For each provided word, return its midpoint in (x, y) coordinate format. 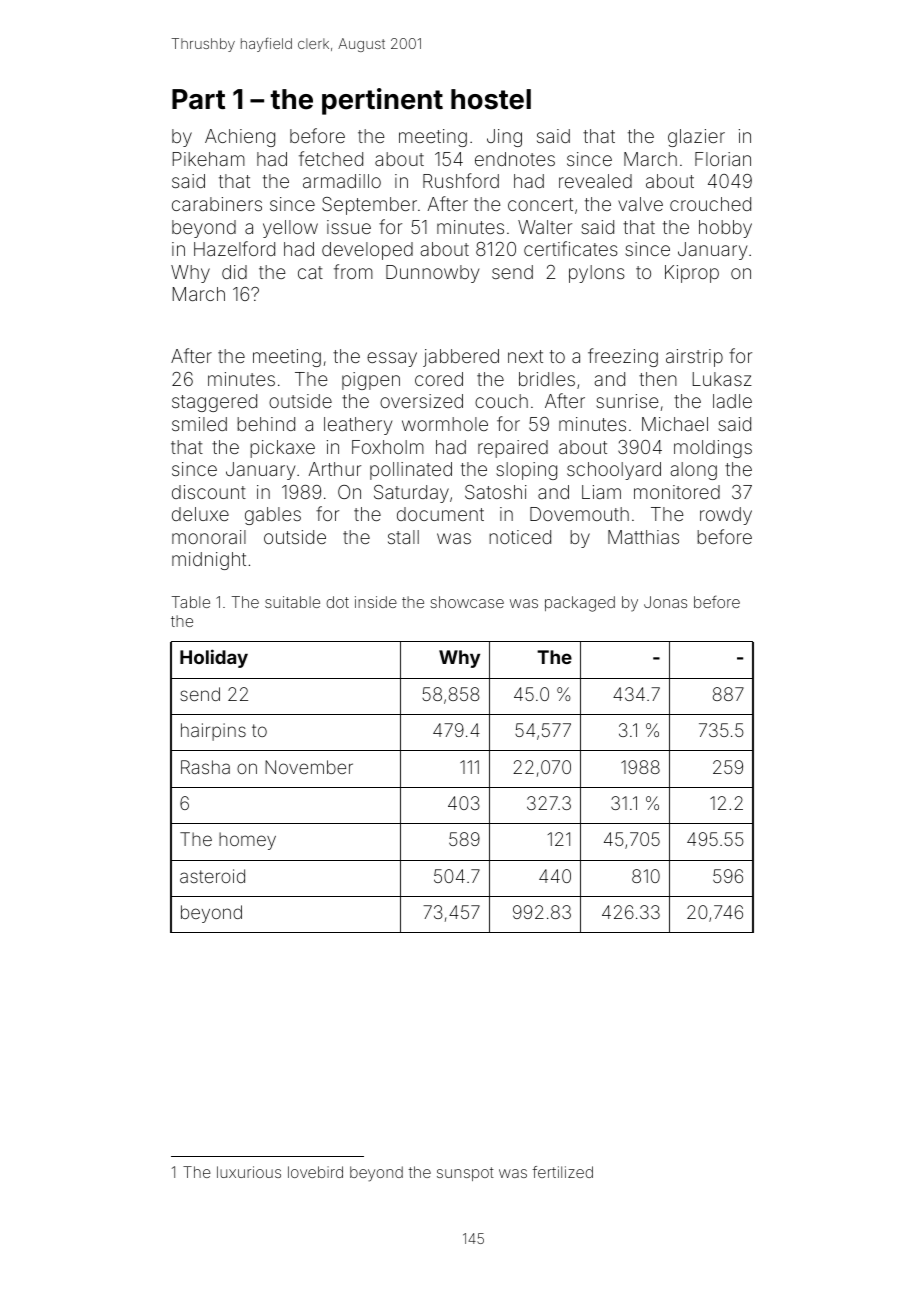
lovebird (315, 1172)
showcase (467, 602)
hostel (491, 99)
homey (247, 841)
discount (209, 492)
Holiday (214, 658)
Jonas (665, 602)
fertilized (562, 1172)
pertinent (382, 101)
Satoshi (496, 492)
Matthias (643, 537)
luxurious (249, 1172)
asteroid (212, 876)
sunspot (465, 1174)
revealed (595, 181)
